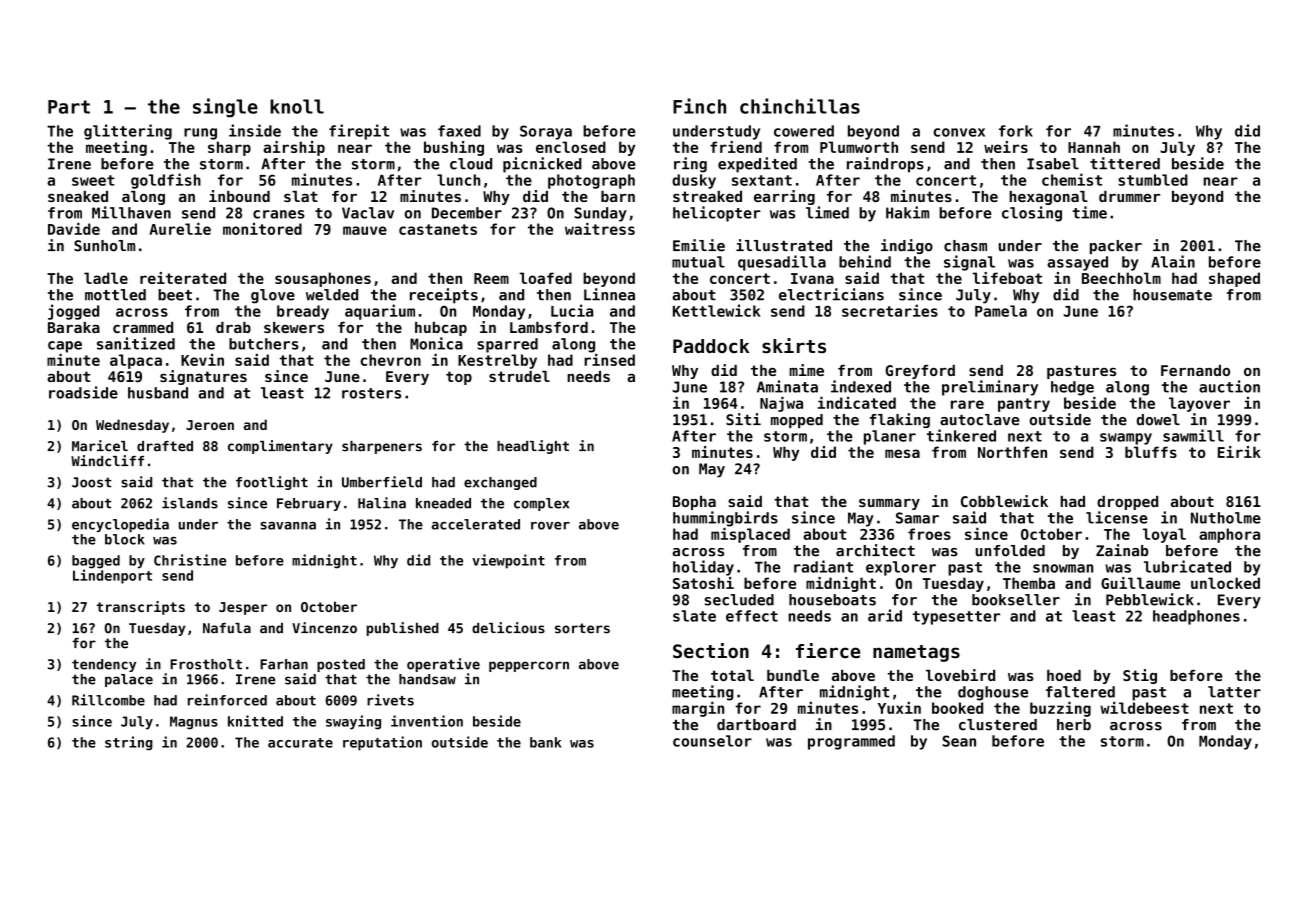  Describe the element at coordinates (1226, 518) in the image. I see `Nutholme` at that location.
